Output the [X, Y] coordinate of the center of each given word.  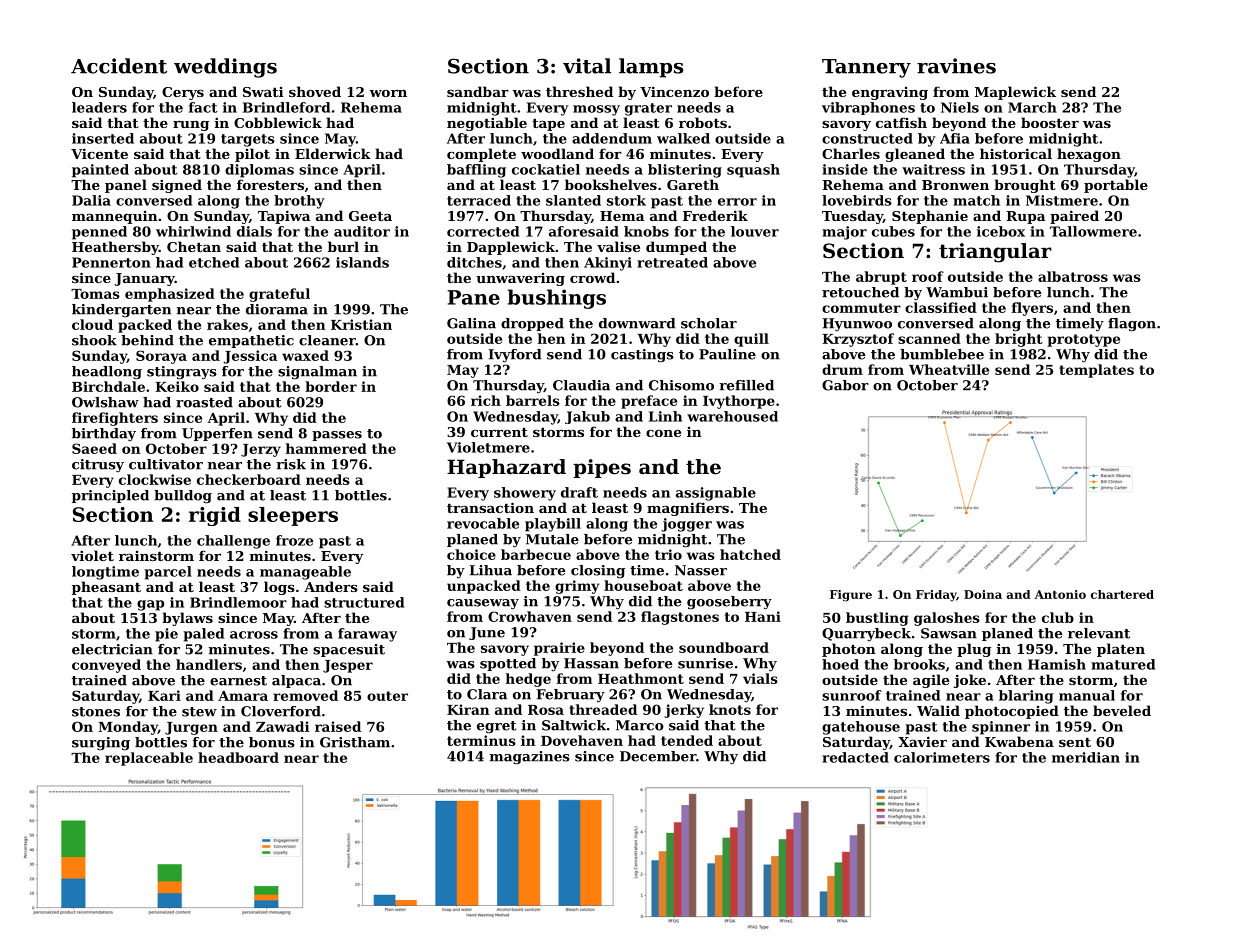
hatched [750, 554]
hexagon [1089, 155]
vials [760, 678]
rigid [215, 516]
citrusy [98, 465]
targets [248, 140]
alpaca [296, 681]
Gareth [693, 184]
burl [343, 246]
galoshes [947, 619]
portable [1116, 186]
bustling [877, 619]
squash [753, 171]
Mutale [552, 539]
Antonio [1060, 594]
